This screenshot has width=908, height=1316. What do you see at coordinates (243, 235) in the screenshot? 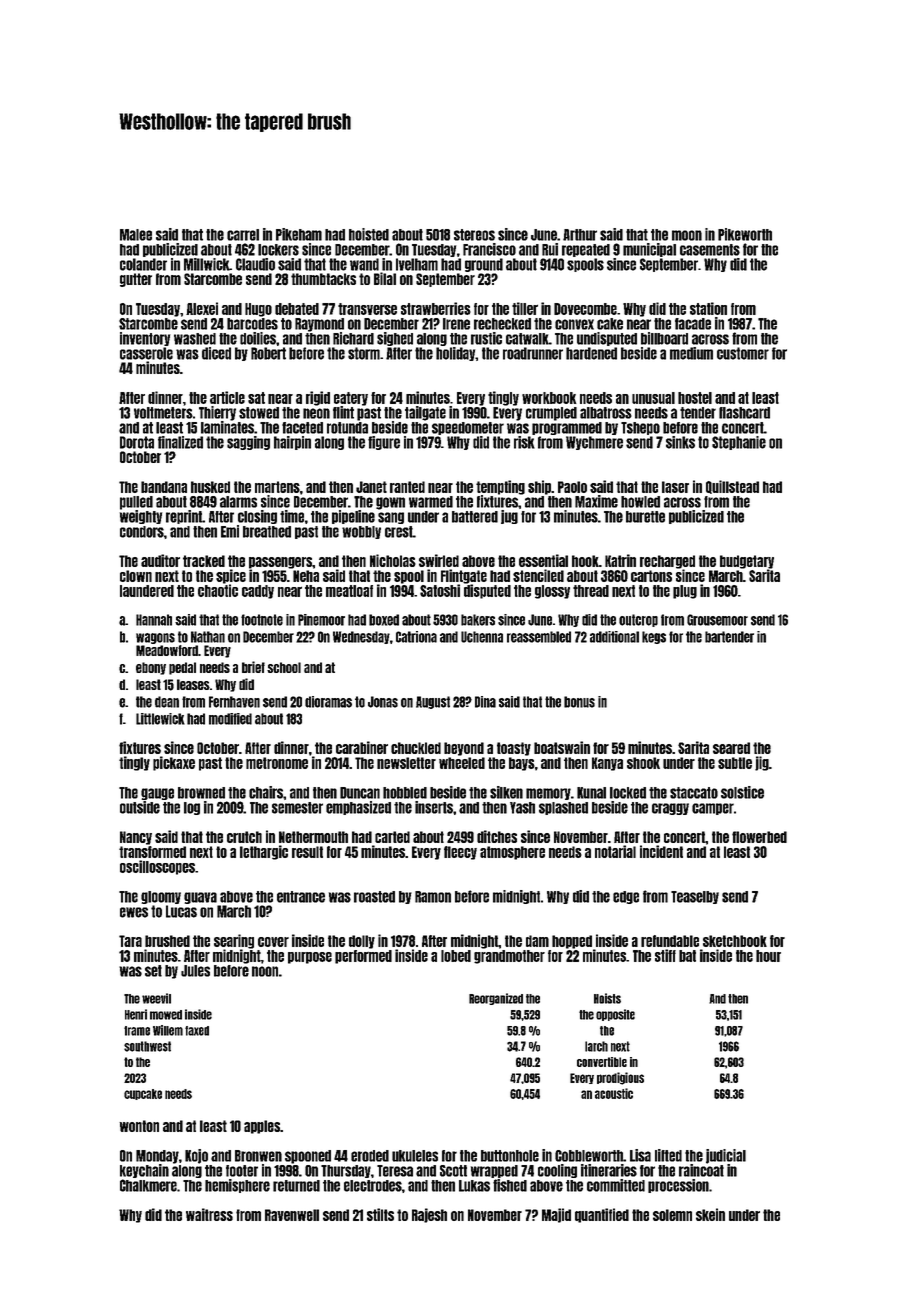
I see `carrel` at bounding box center [243, 235].
